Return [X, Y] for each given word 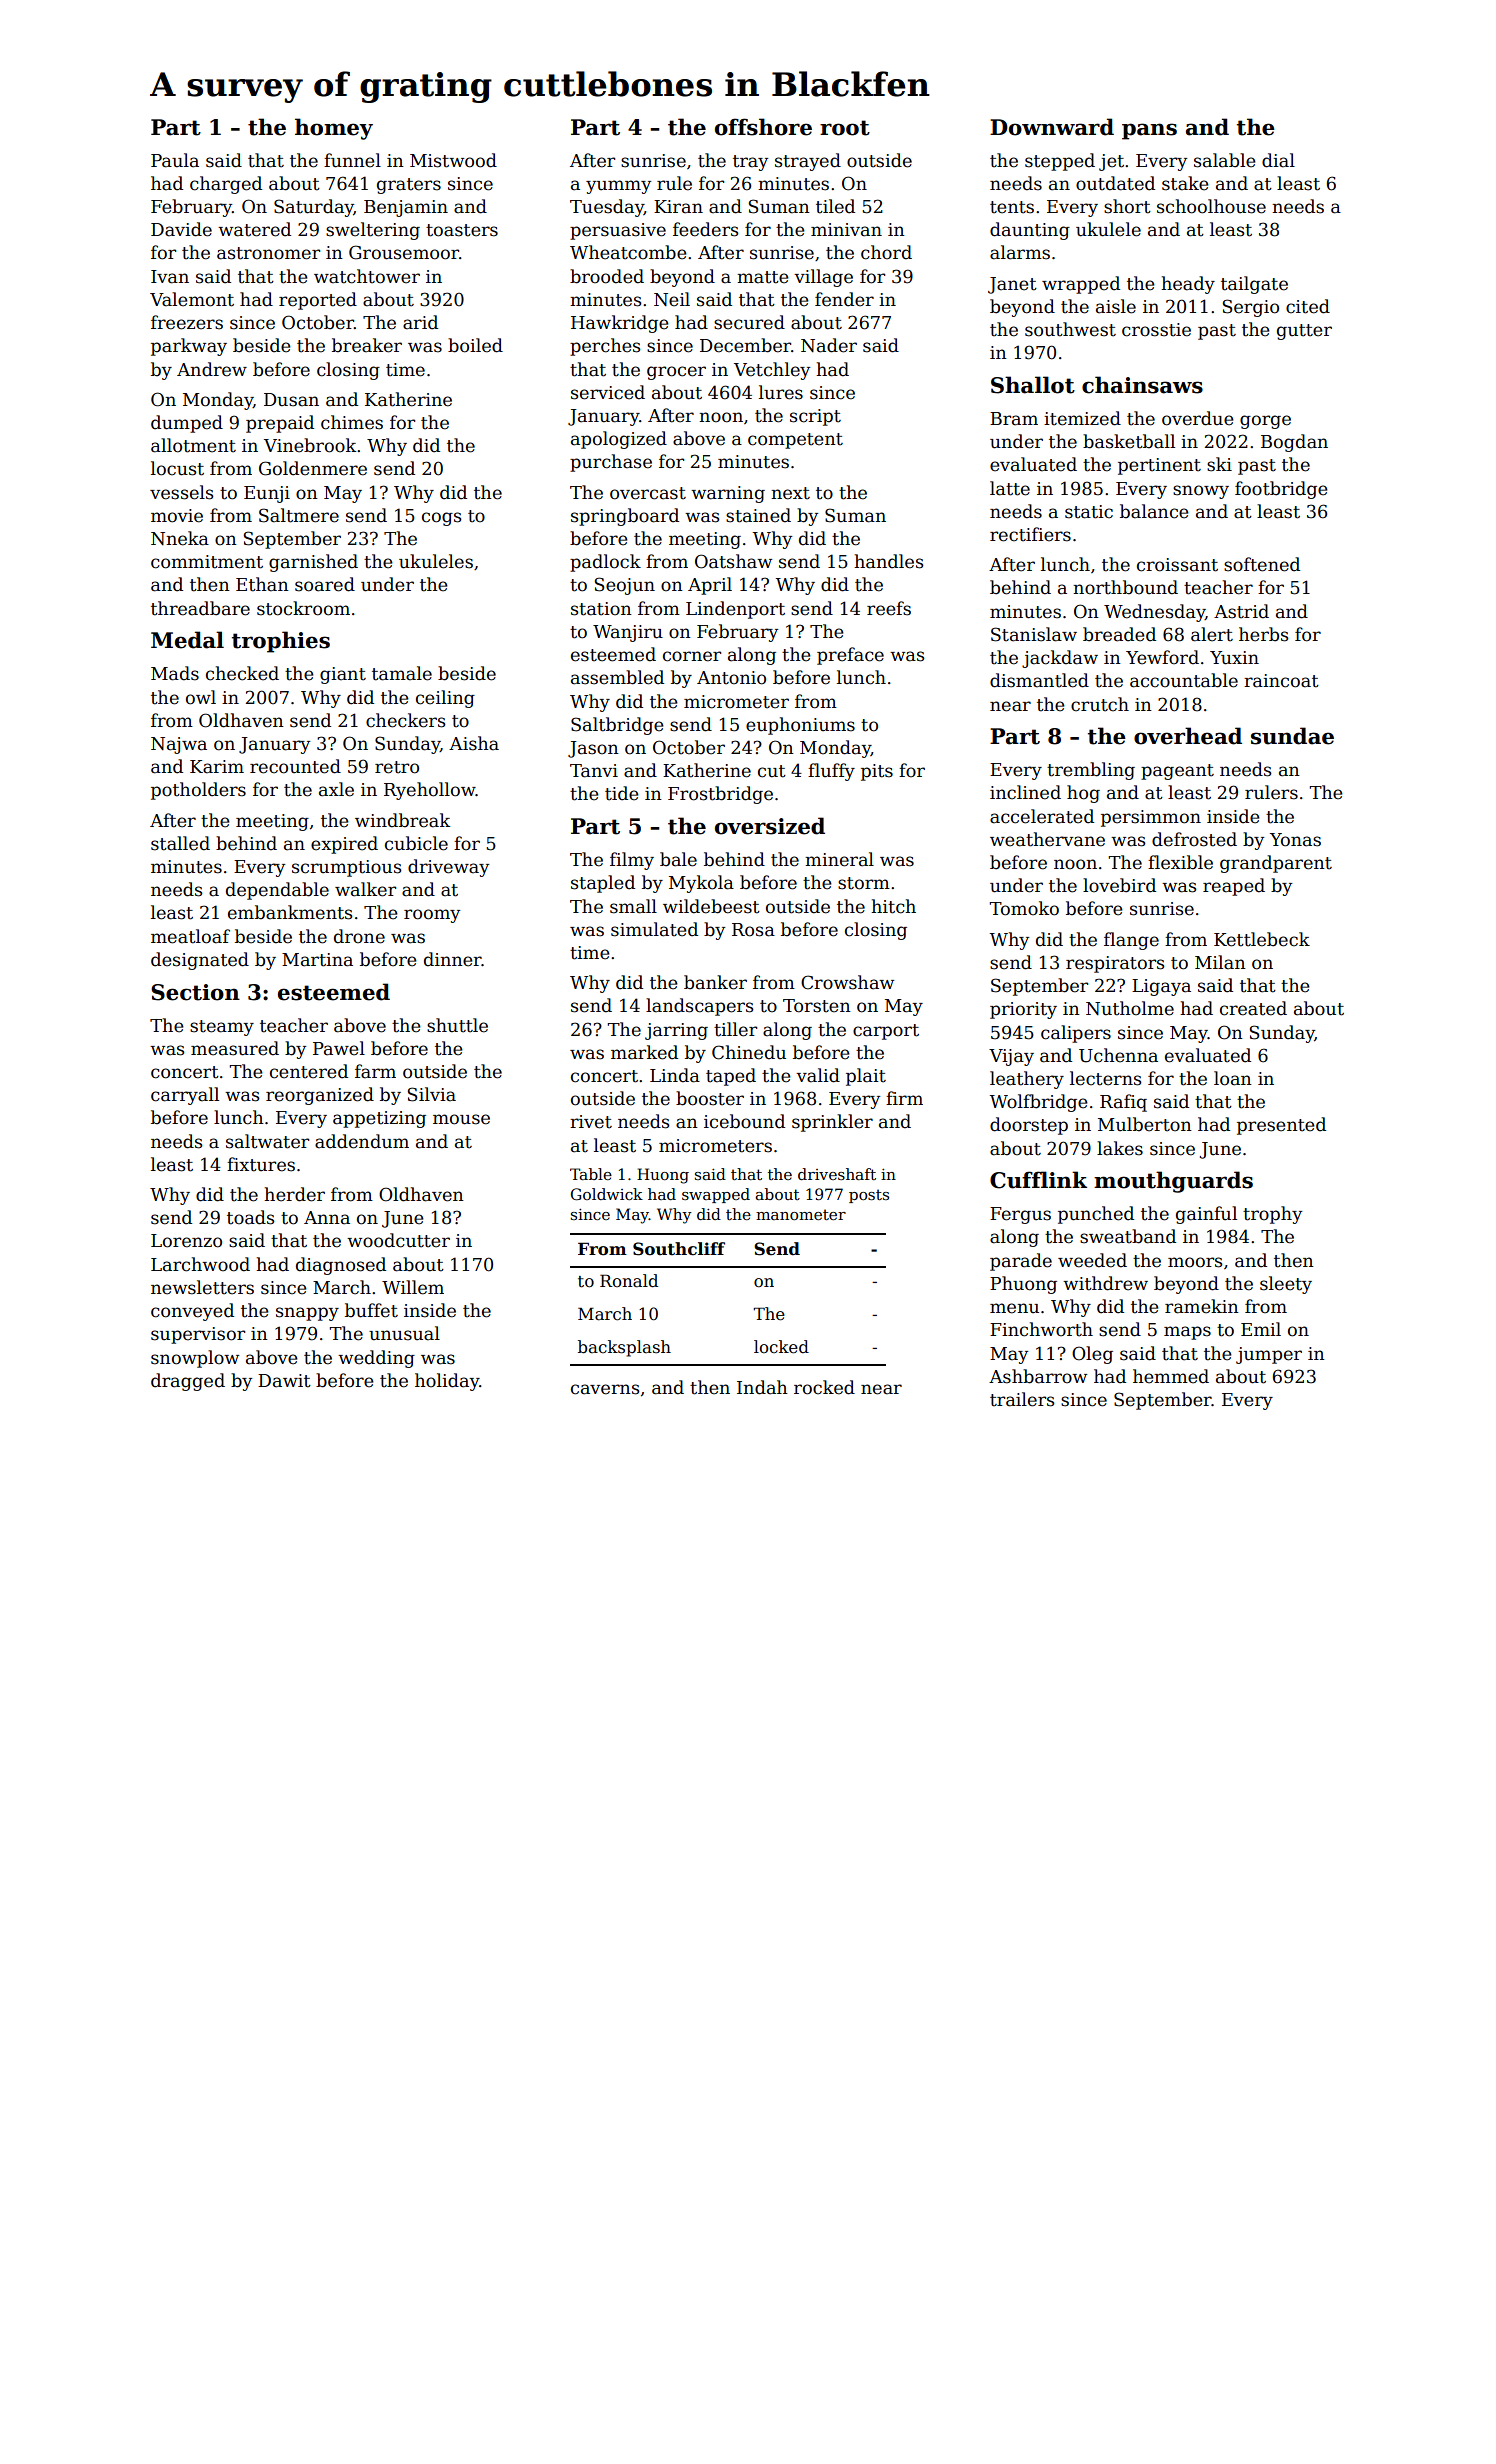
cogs [442, 519]
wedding [376, 1359]
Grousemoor [404, 252]
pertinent [1159, 466]
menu [1014, 1308]
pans [1149, 131]
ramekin [1202, 1306]
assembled [617, 677]
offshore [763, 127]
